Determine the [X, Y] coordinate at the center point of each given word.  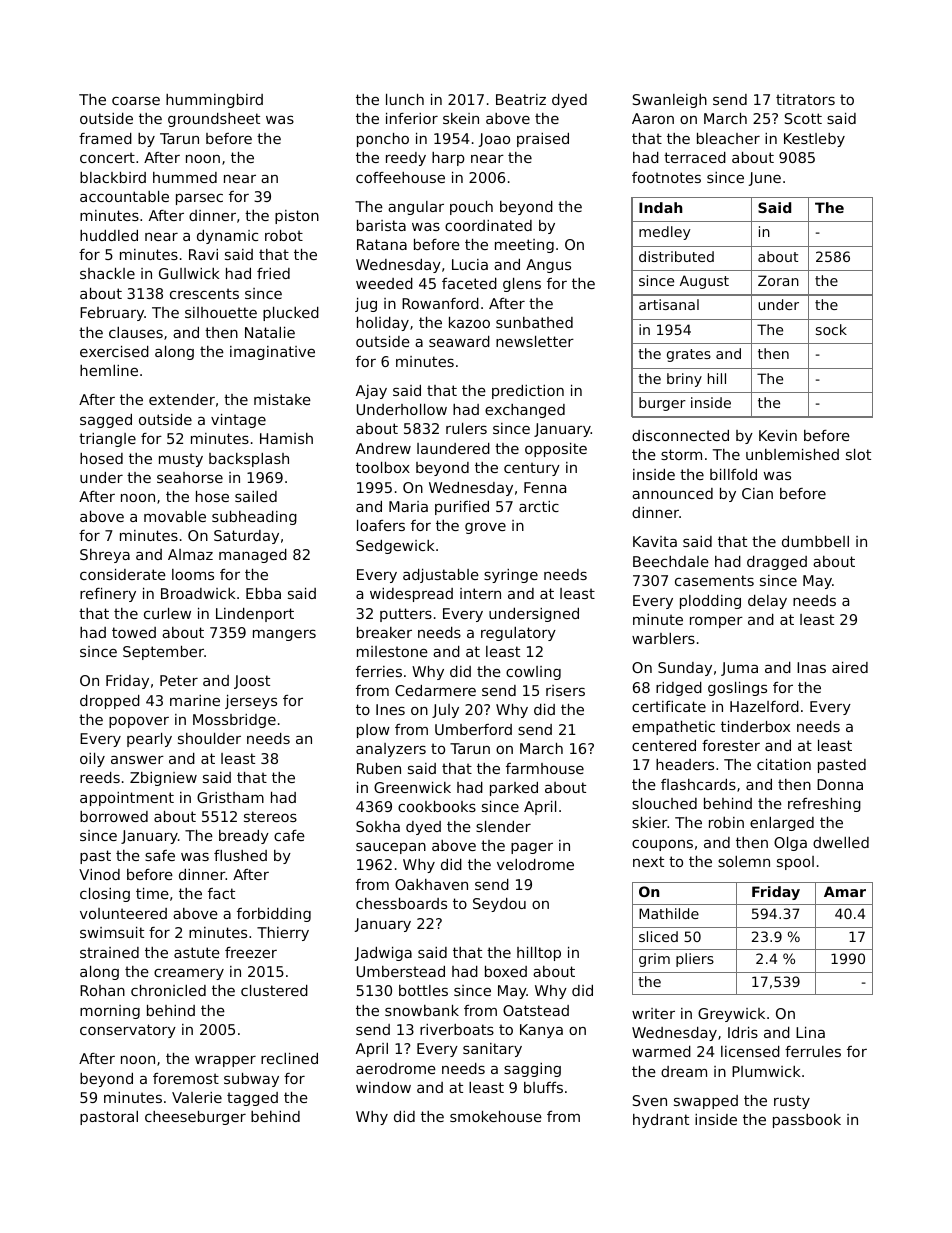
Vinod [99, 874]
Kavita [655, 541]
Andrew [383, 448]
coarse [136, 100]
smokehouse [496, 1116]
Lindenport [255, 615]
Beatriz [521, 99]
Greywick [731, 1015]
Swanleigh [670, 101]
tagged [252, 1099]
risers [565, 690]
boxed [506, 971]
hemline [109, 370]
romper [716, 622]
